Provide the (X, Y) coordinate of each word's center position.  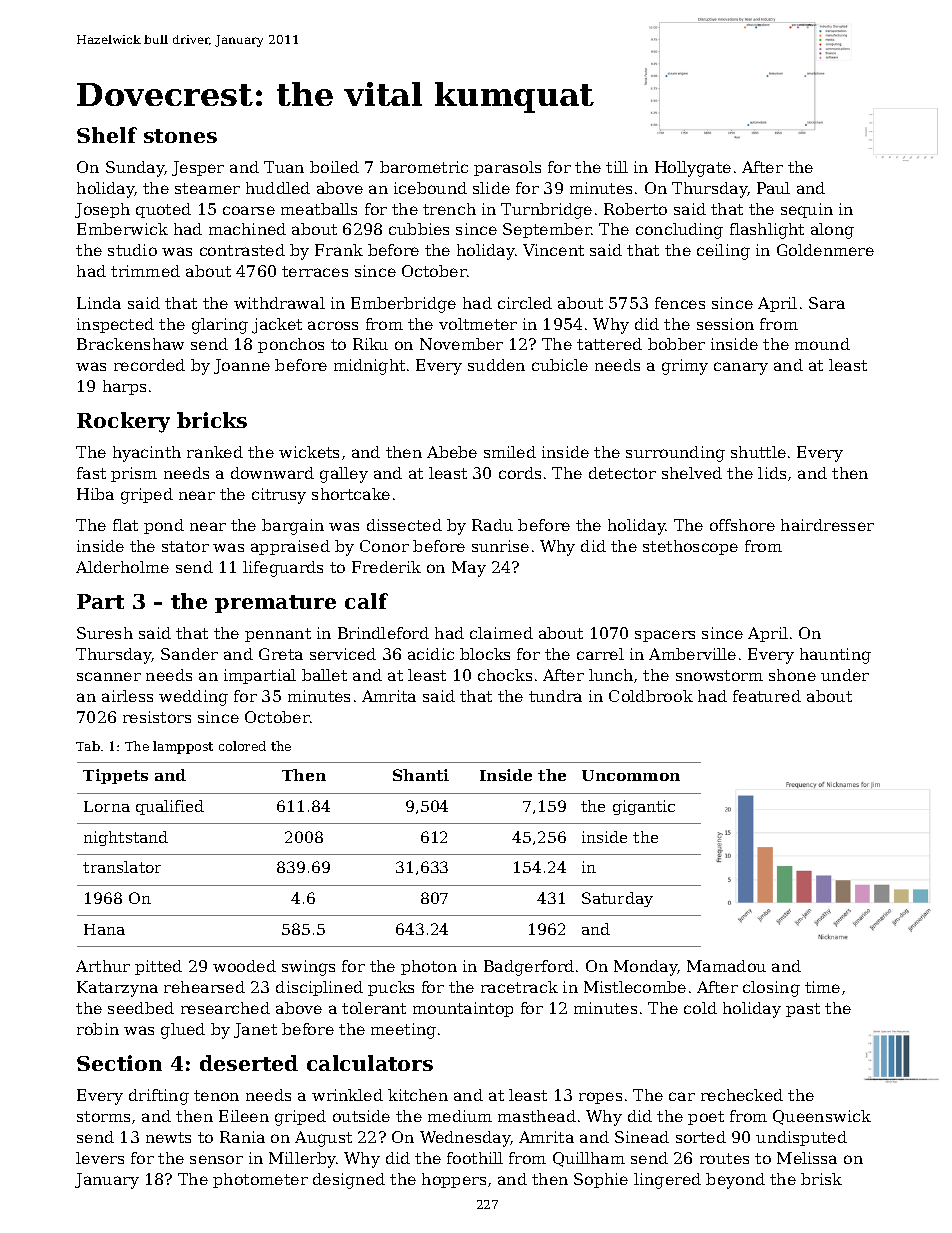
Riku (370, 344)
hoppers (454, 1180)
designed (349, 1181)
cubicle (560, 365)
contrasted (242, 250)
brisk (821, 1179)
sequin (807, 210)
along (832, 231)
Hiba (95, 494)
